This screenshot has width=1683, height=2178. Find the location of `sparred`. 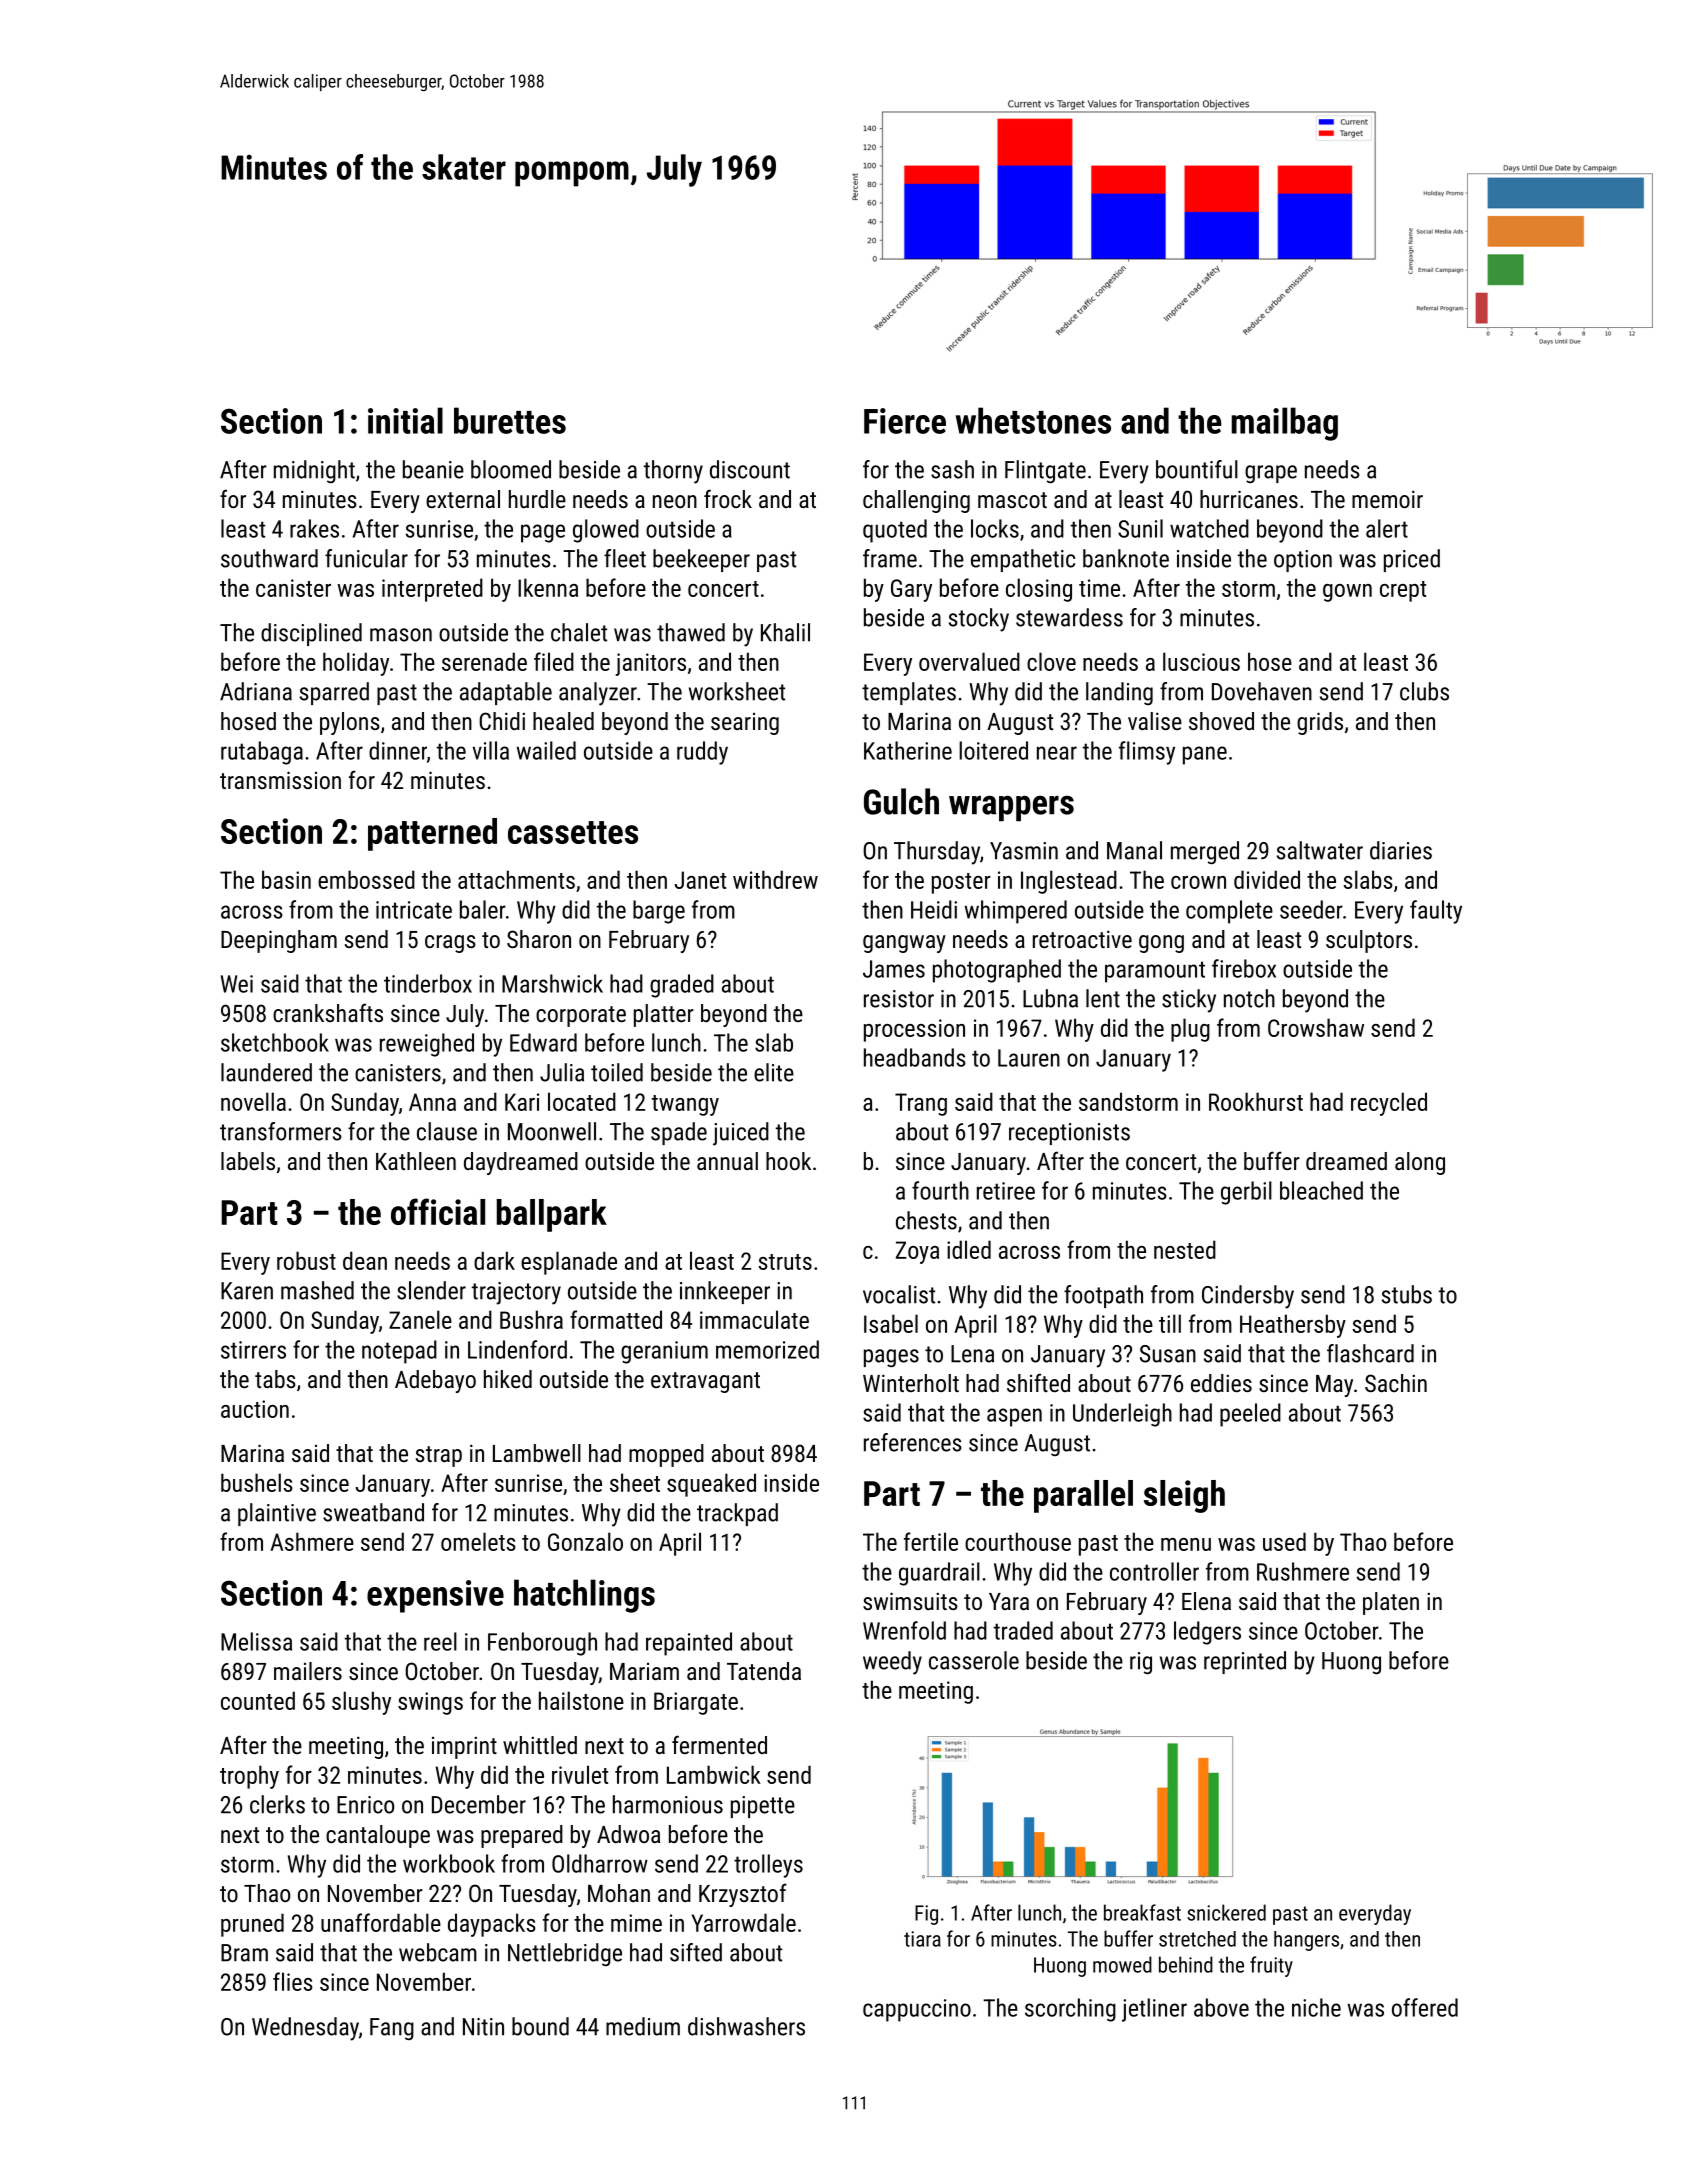

sparred is located at coordinates (334, 693).
